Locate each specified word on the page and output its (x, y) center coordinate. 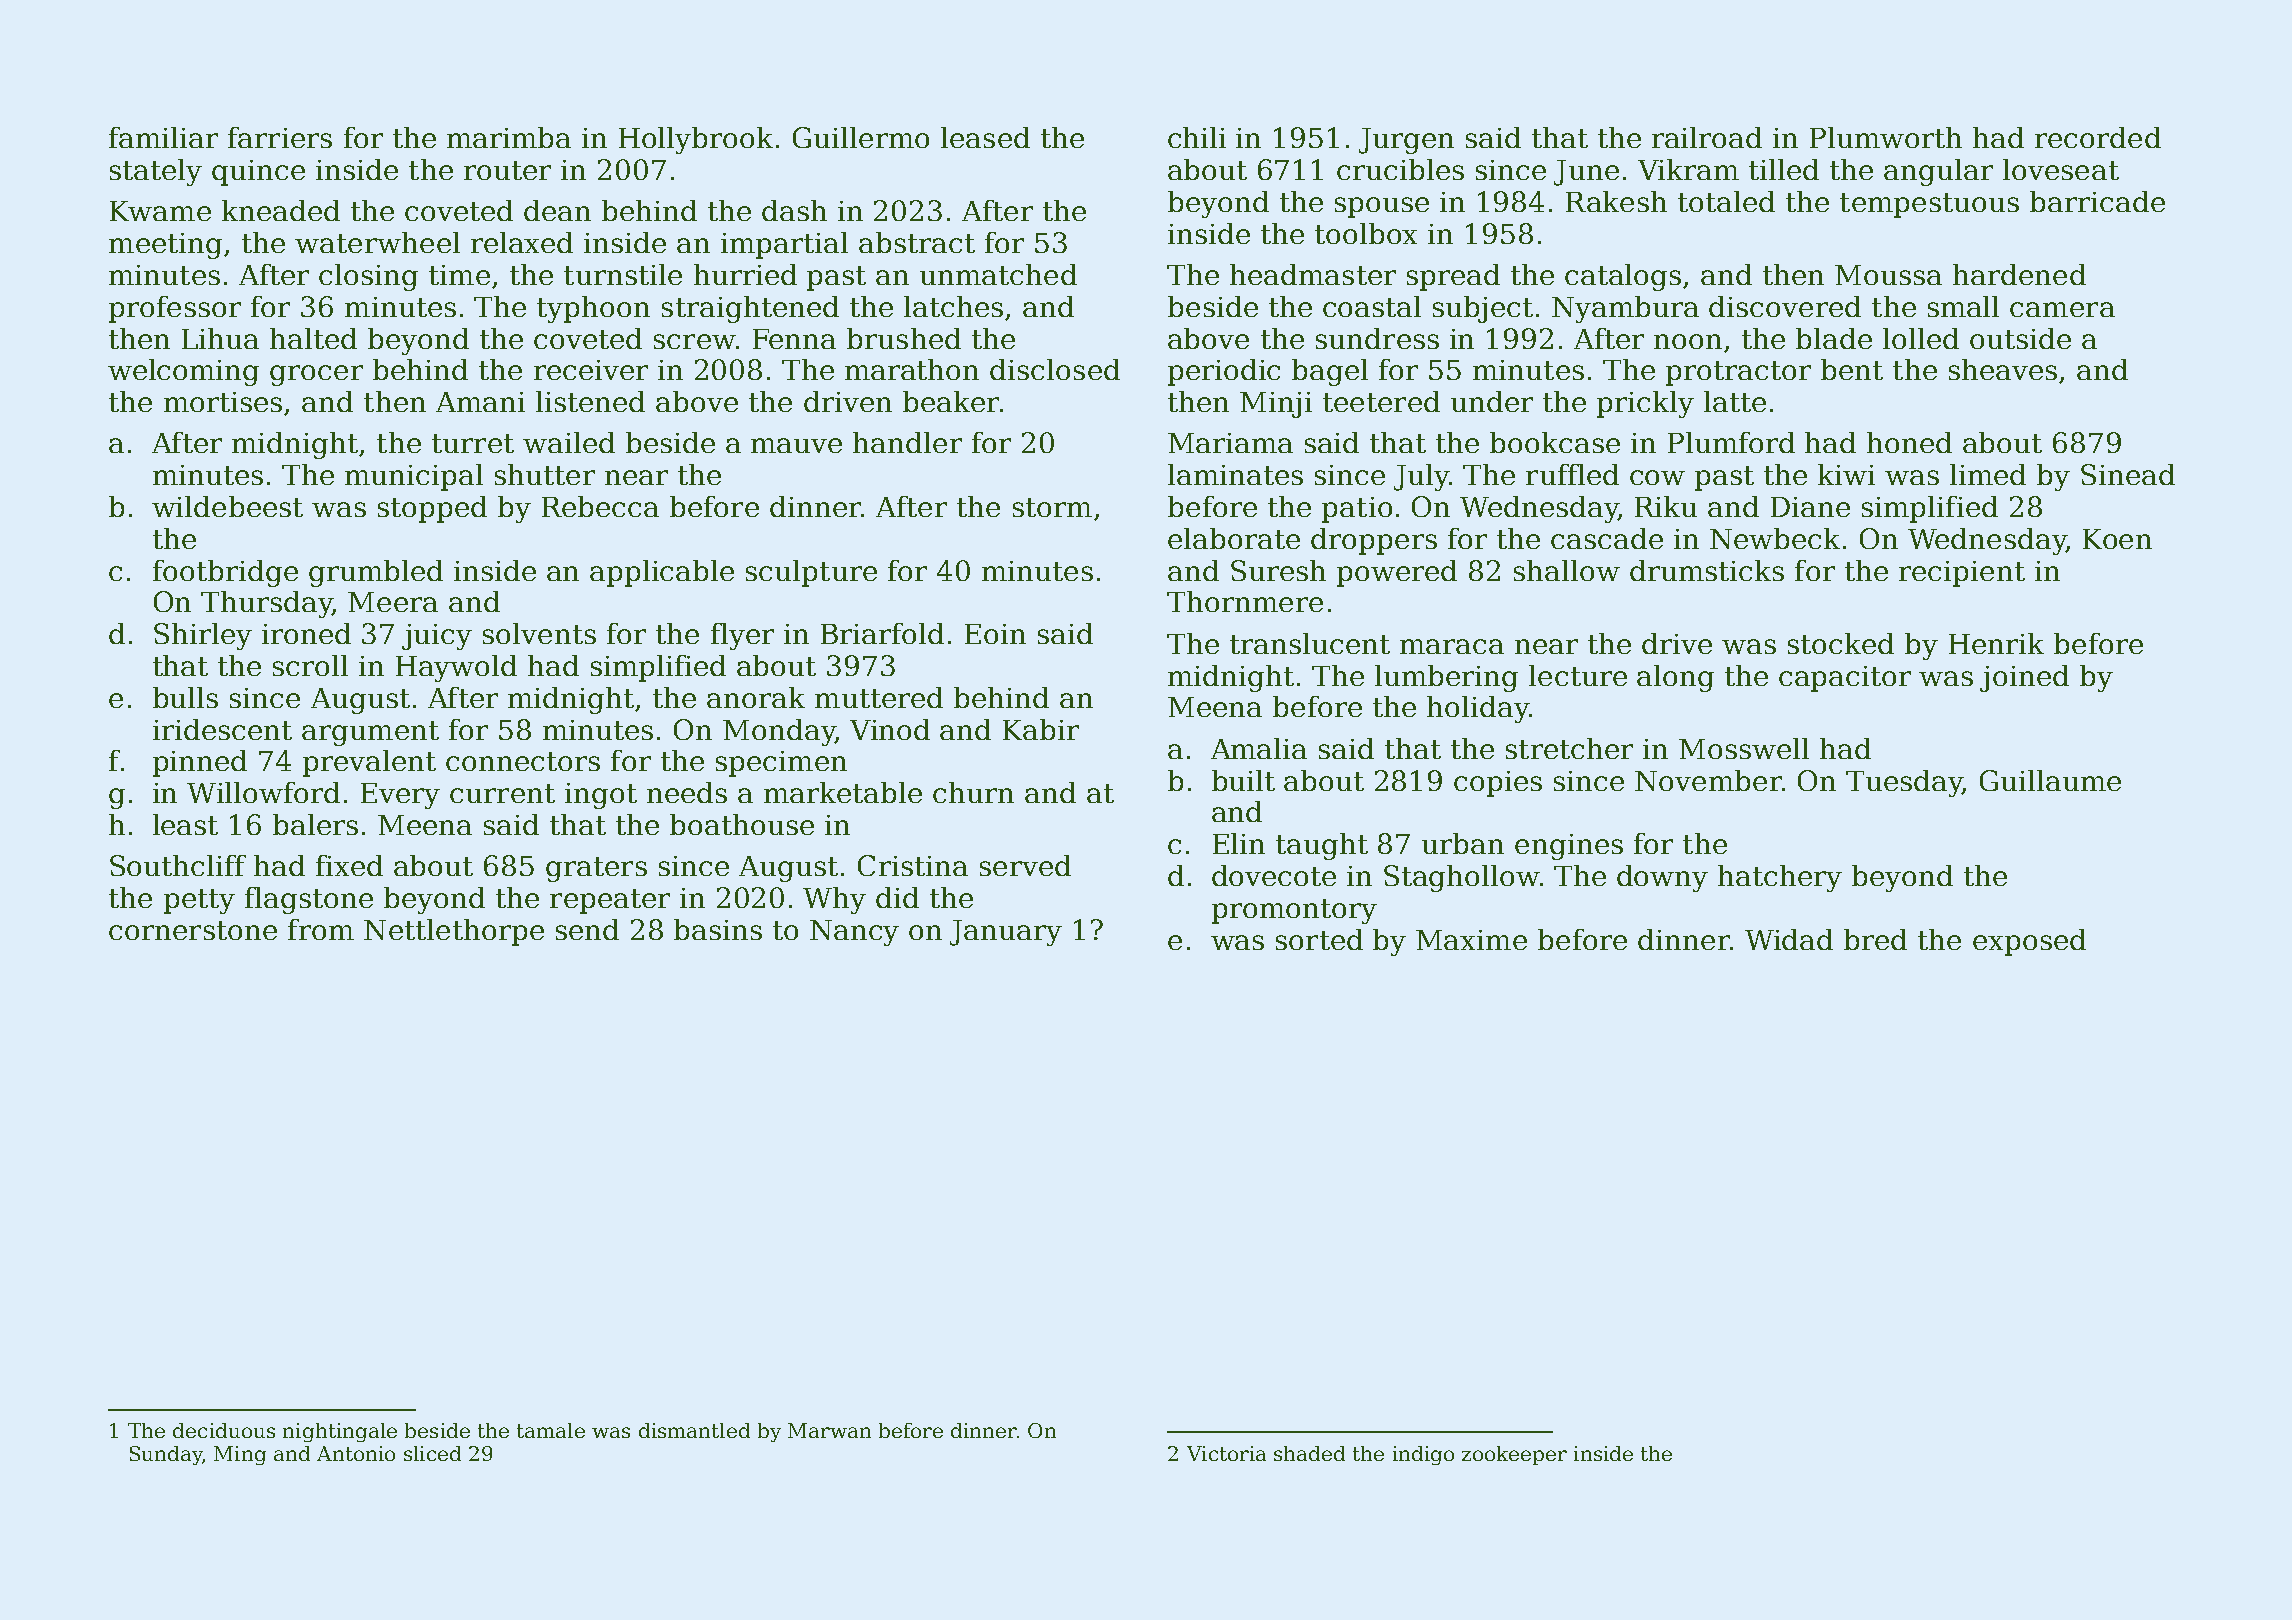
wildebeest (227, 506)
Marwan (829, 1430)
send (587, 929)
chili (1197, 137)
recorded (2098, 137)
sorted (1319, 939)
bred (1875, 939)
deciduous (224, 1430)
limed (1988, 474)
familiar (163, 137)
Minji (1276, 405)
